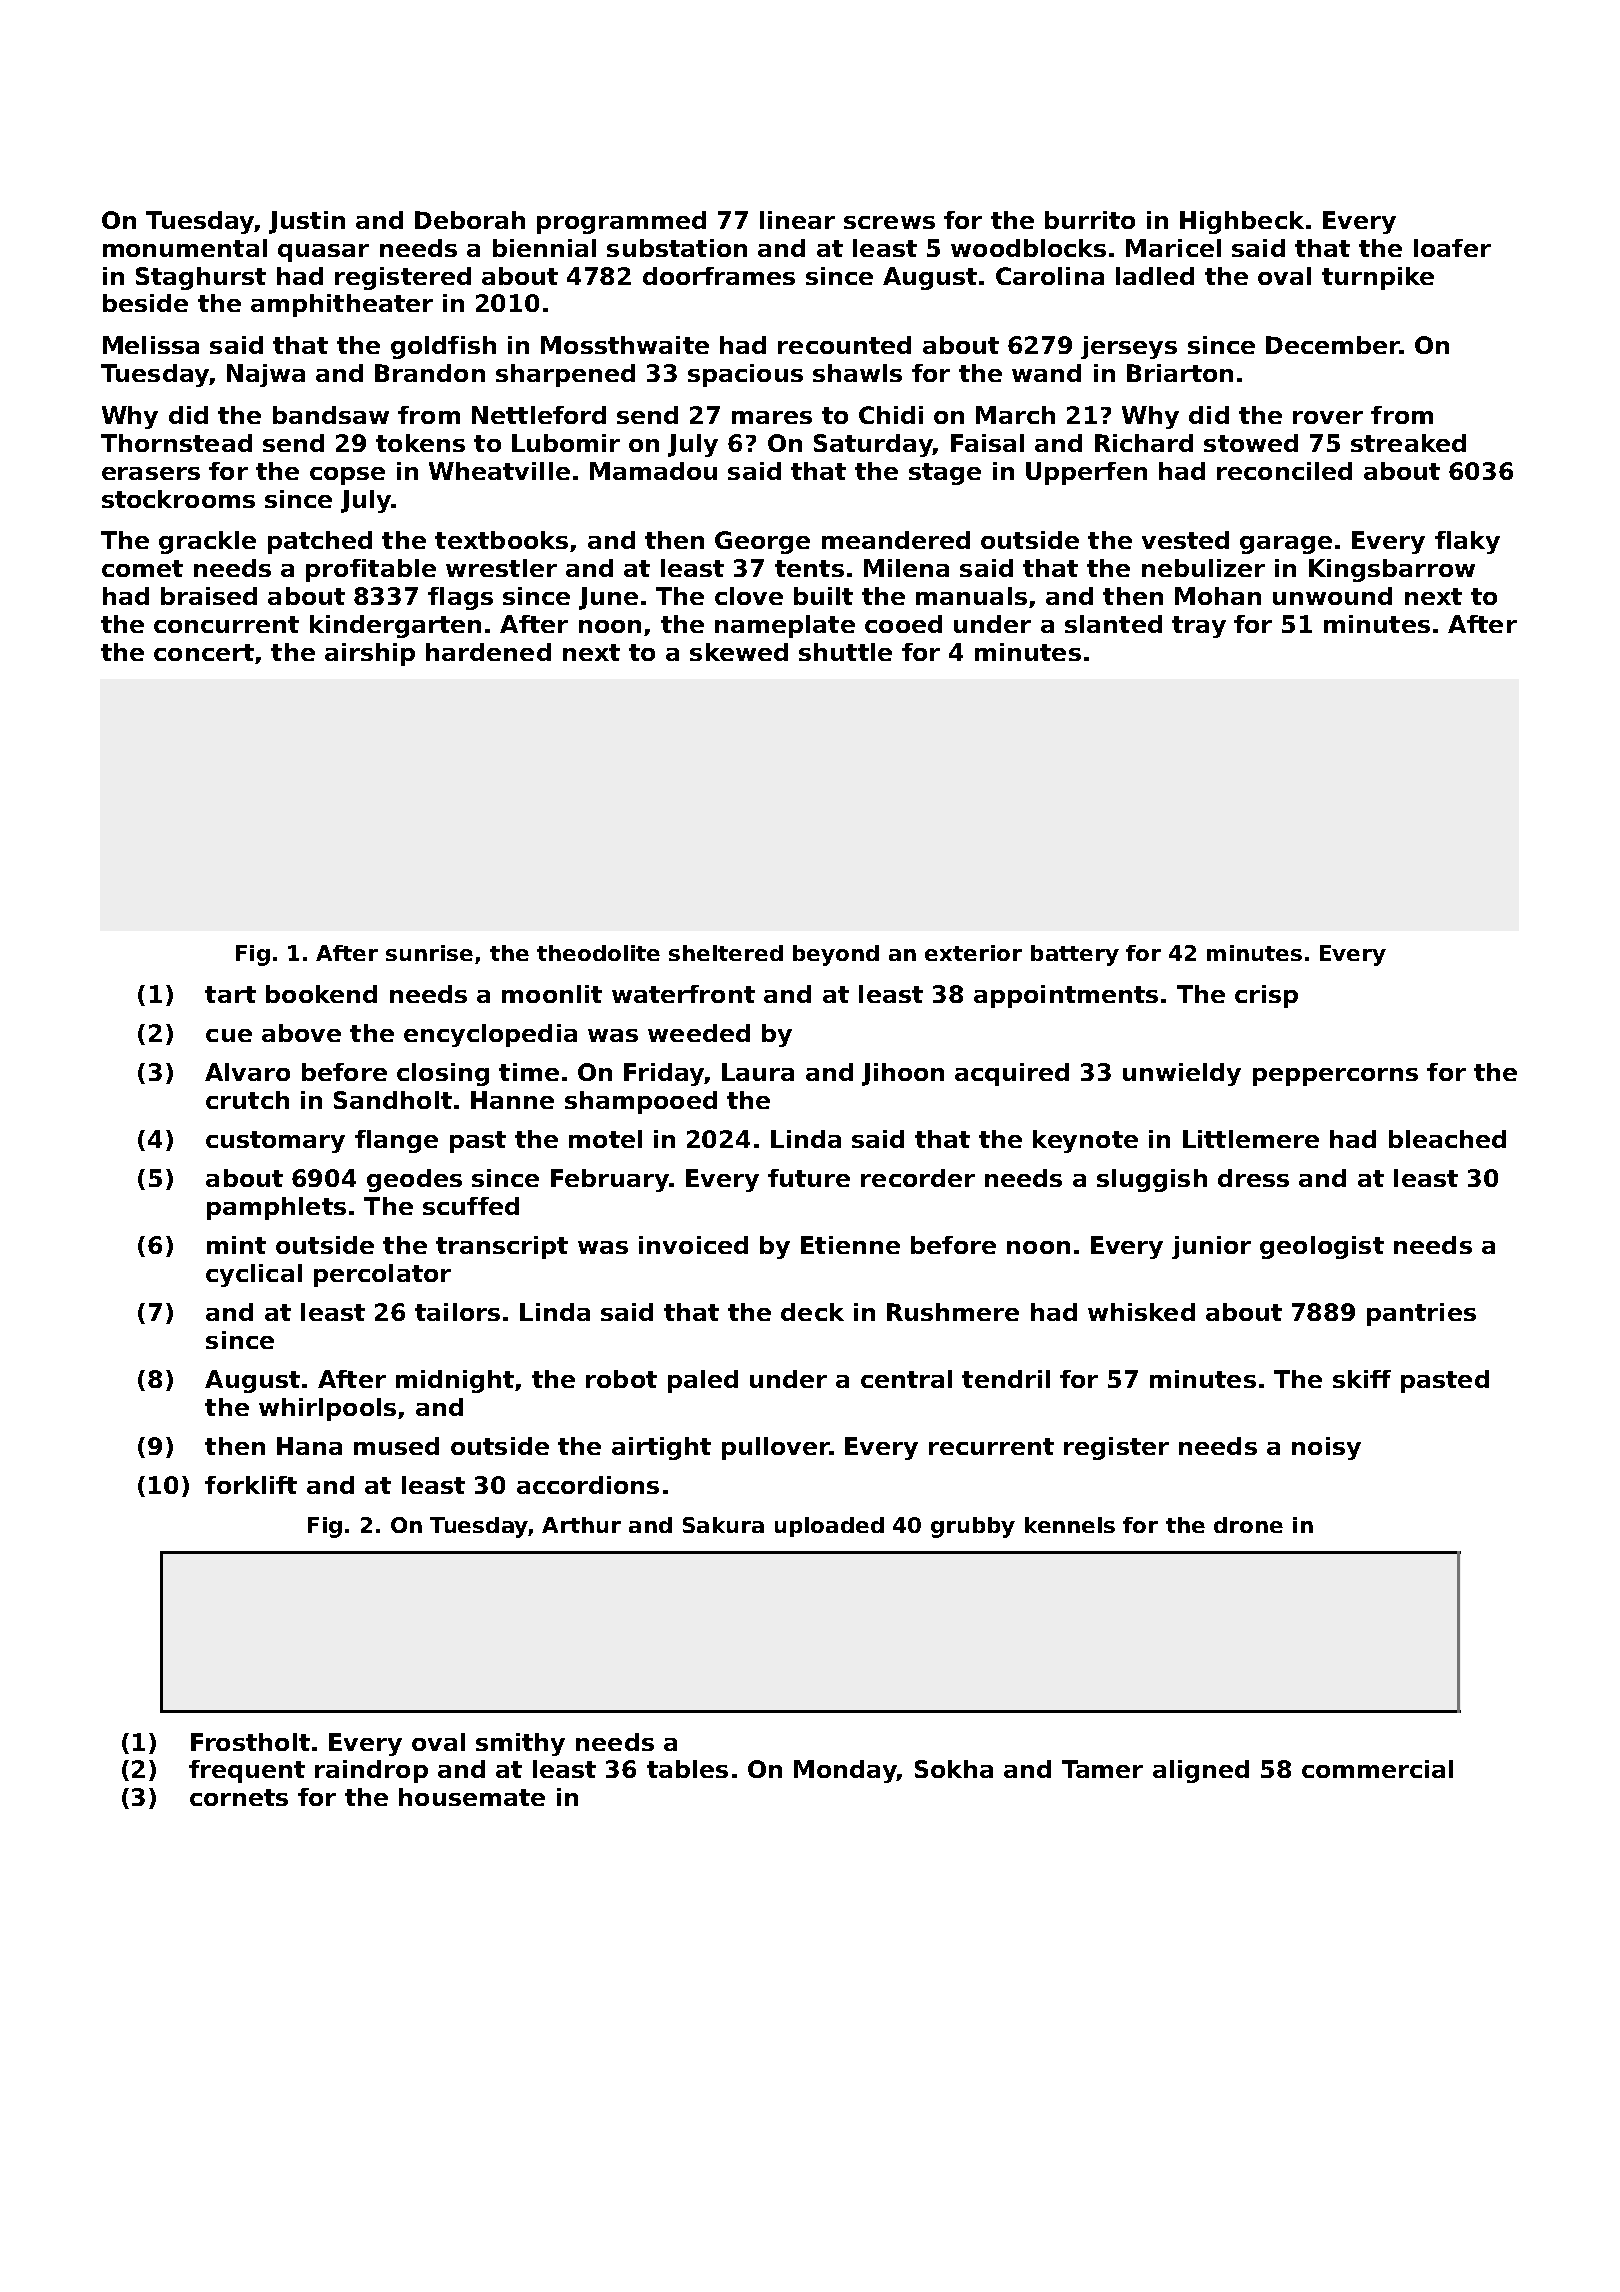 This screenshot has height=2292, width=1620. I want to click on Nettleford, so click(539, 415).
